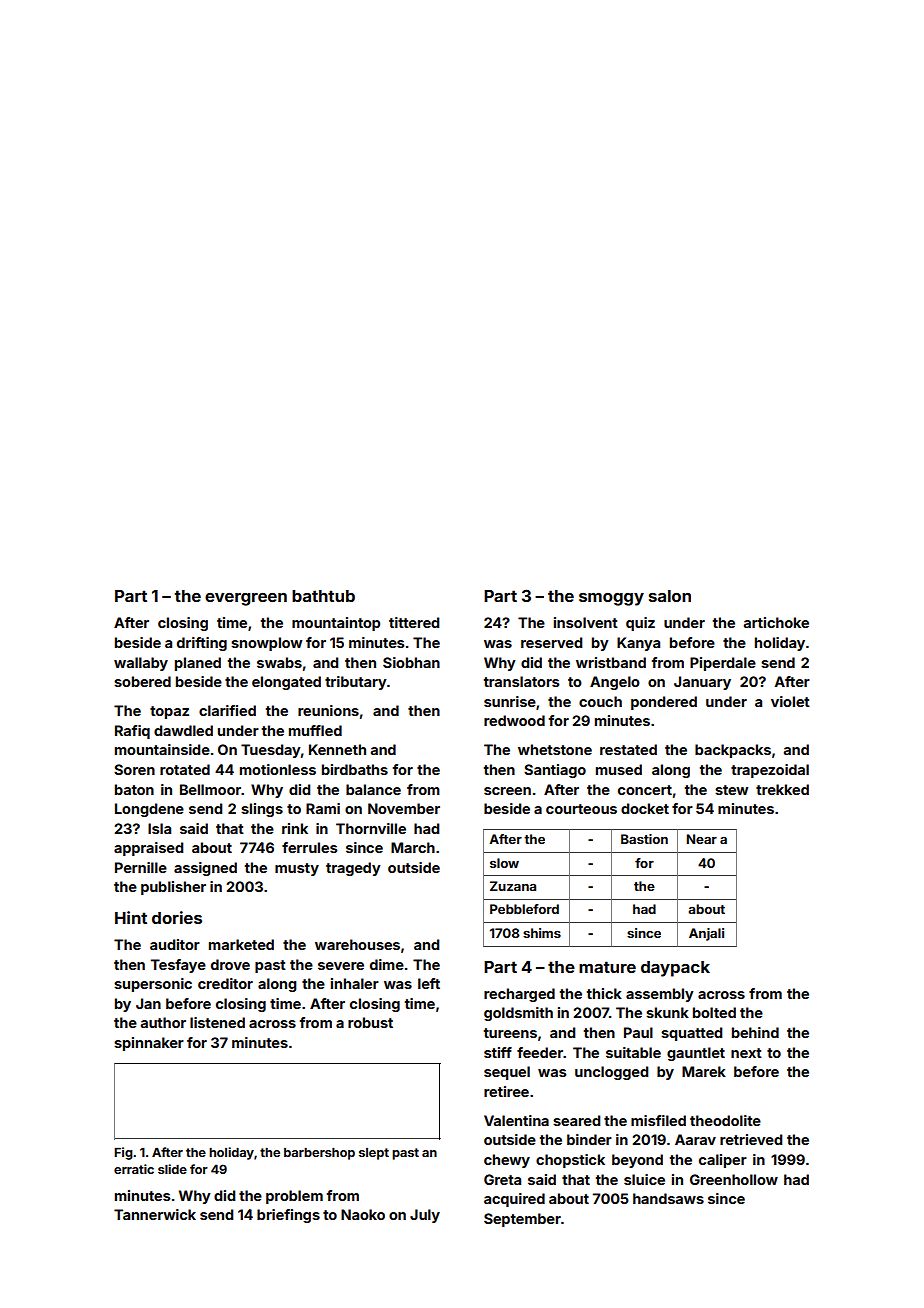 The width and height of the screenshot is (924, 1308). Describe the element at coordinates (668, 1198) in the screenshot. I see `handsaws` at that location.
